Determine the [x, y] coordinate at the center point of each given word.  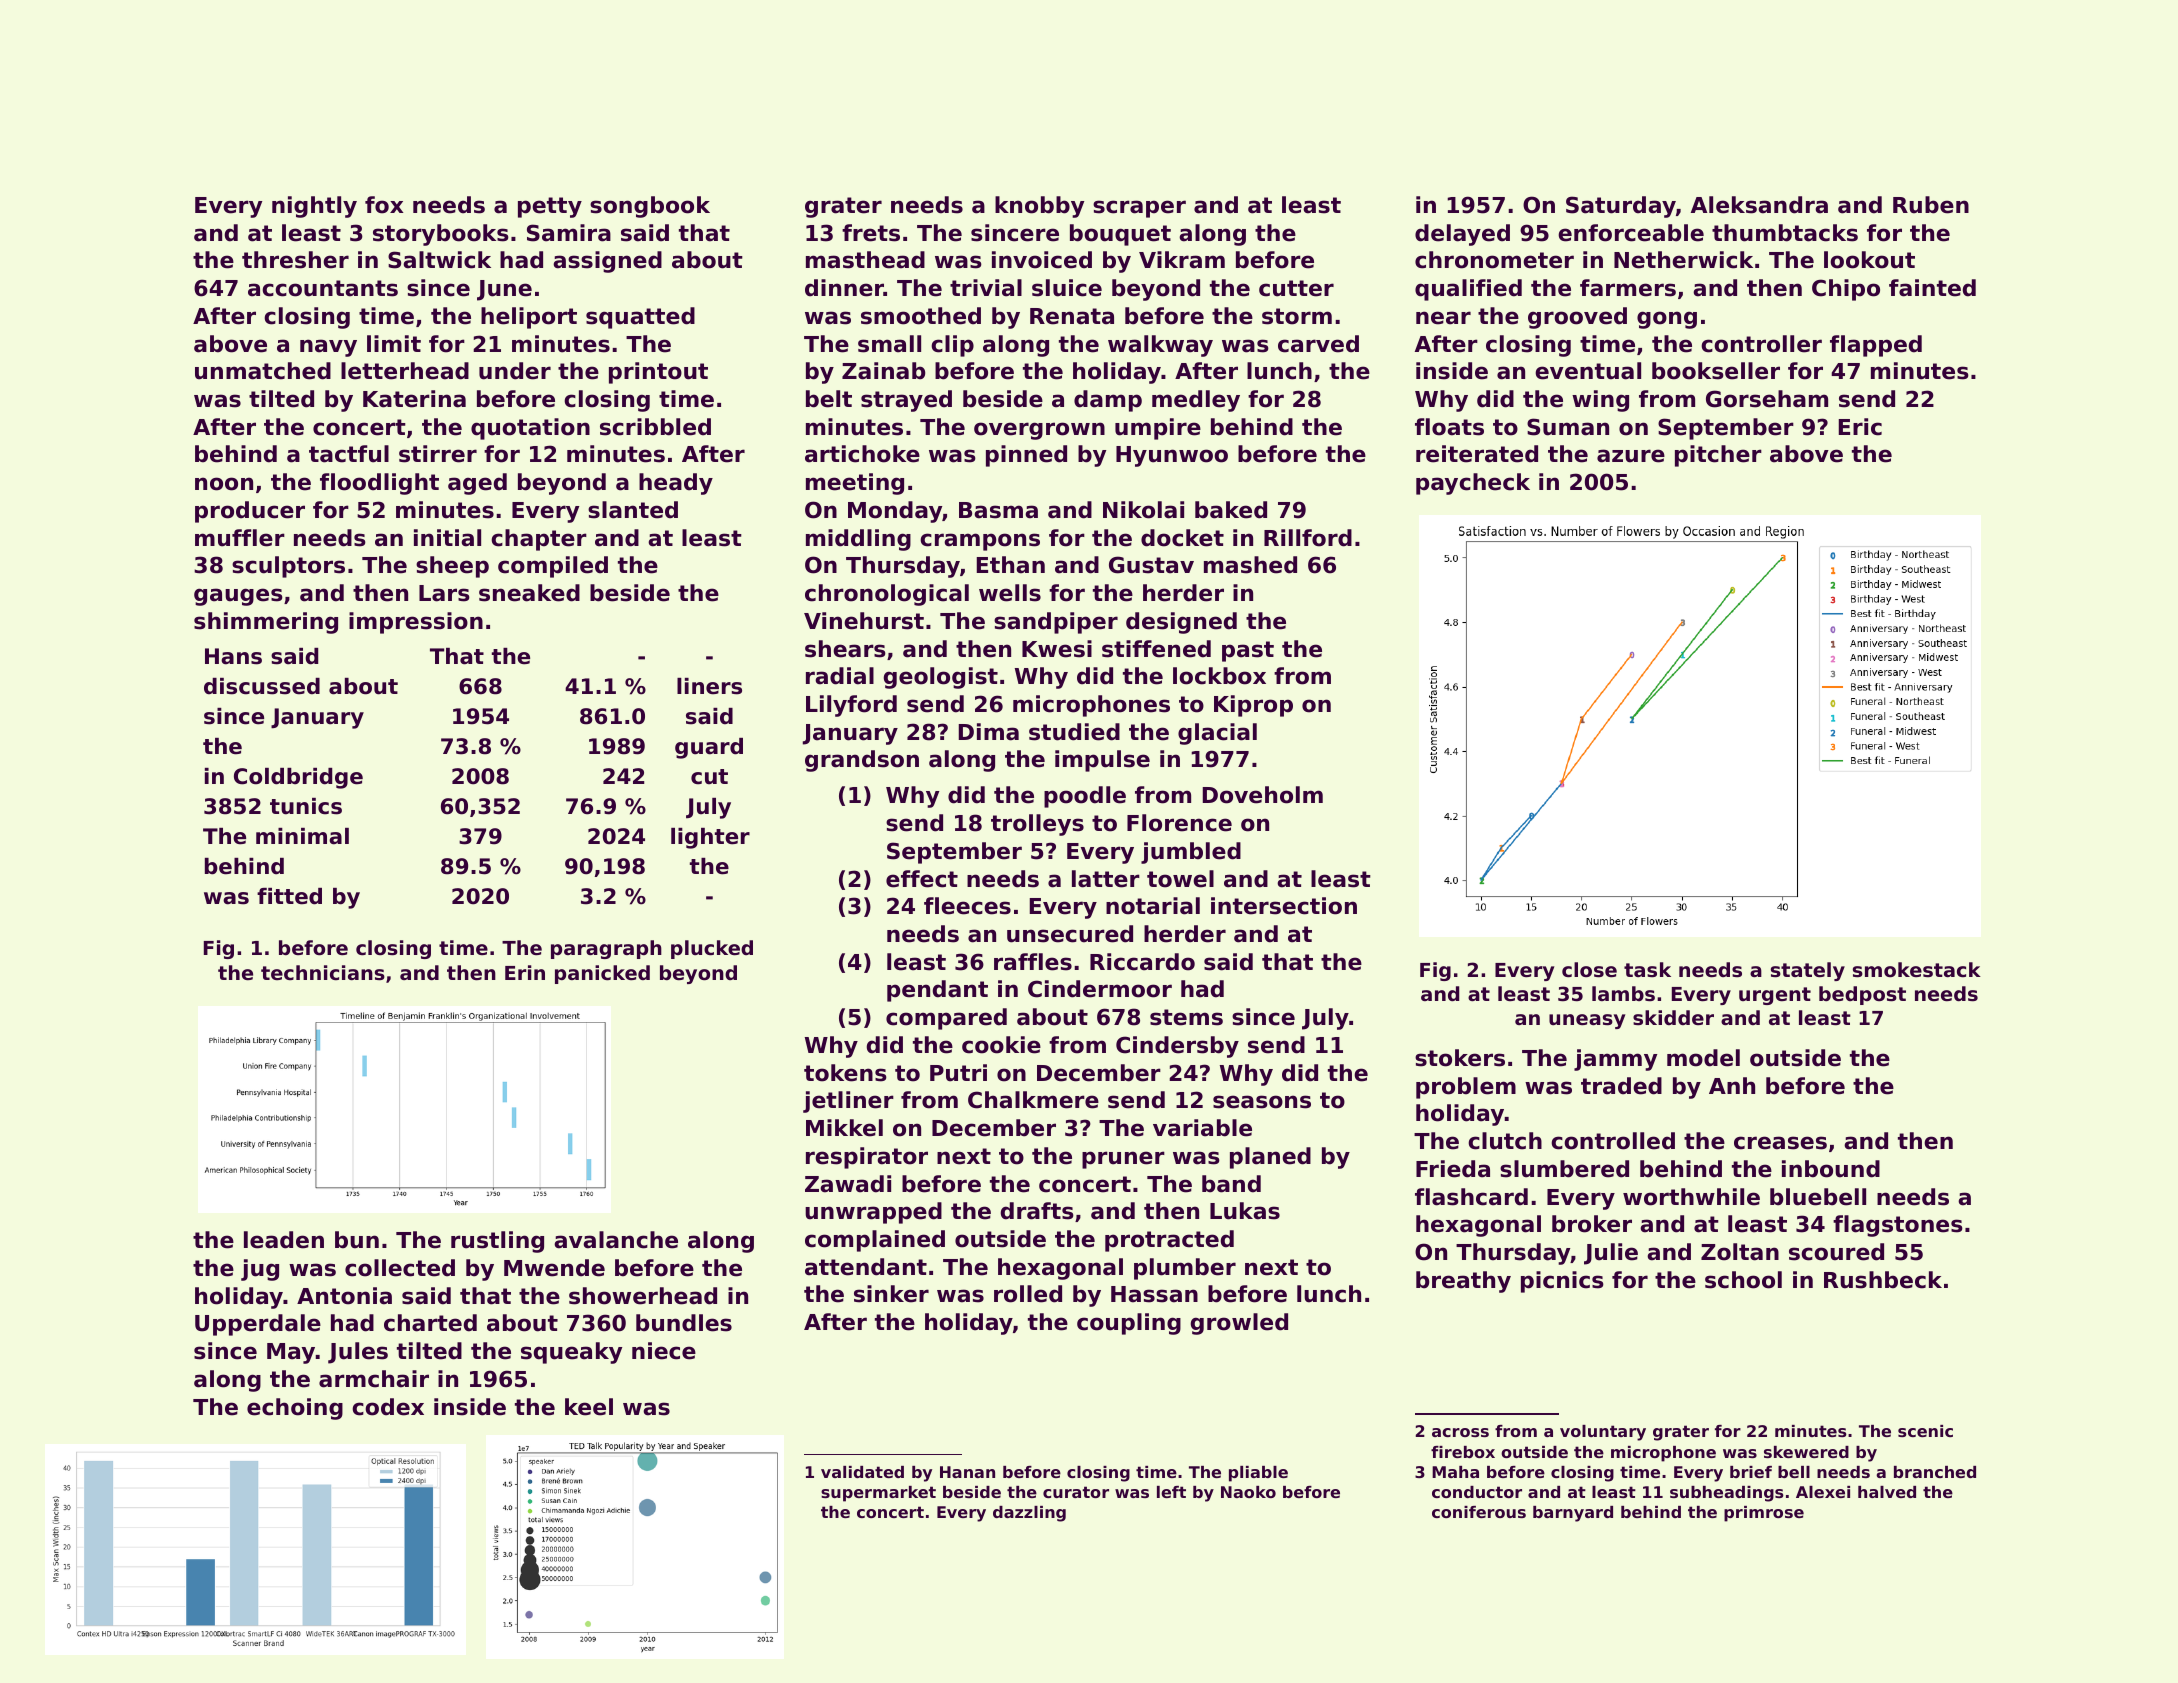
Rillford [1308, 538]
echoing [295, 1409]
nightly [314, 207]
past [1248, 651]
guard [709, 748]
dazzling [1029, 1514]
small [889, 344]
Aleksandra [1759, 205]
